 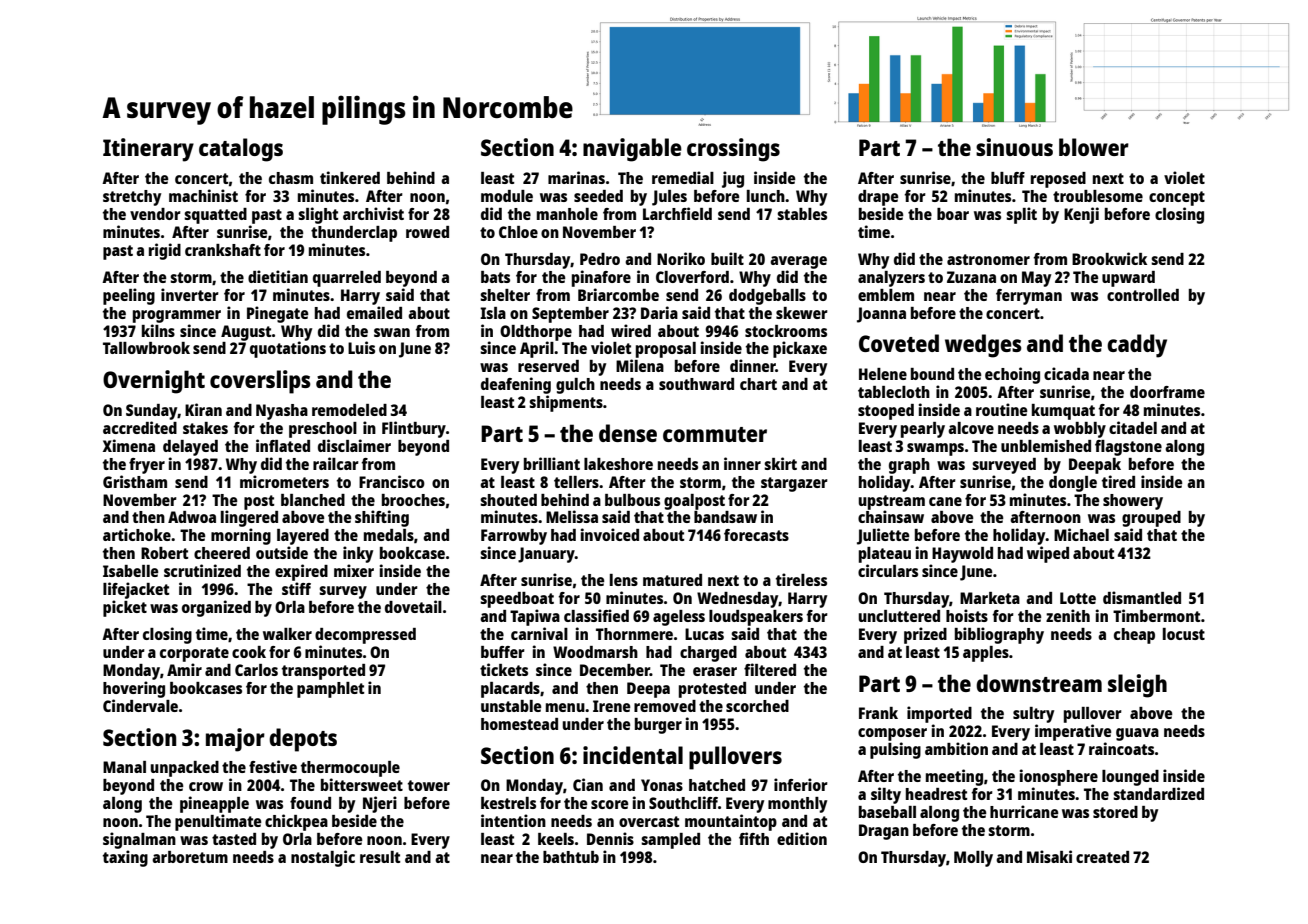 What do you see at coordinates (596, 615) in the document?
I see `classified` at bounding box center [596, 615].
